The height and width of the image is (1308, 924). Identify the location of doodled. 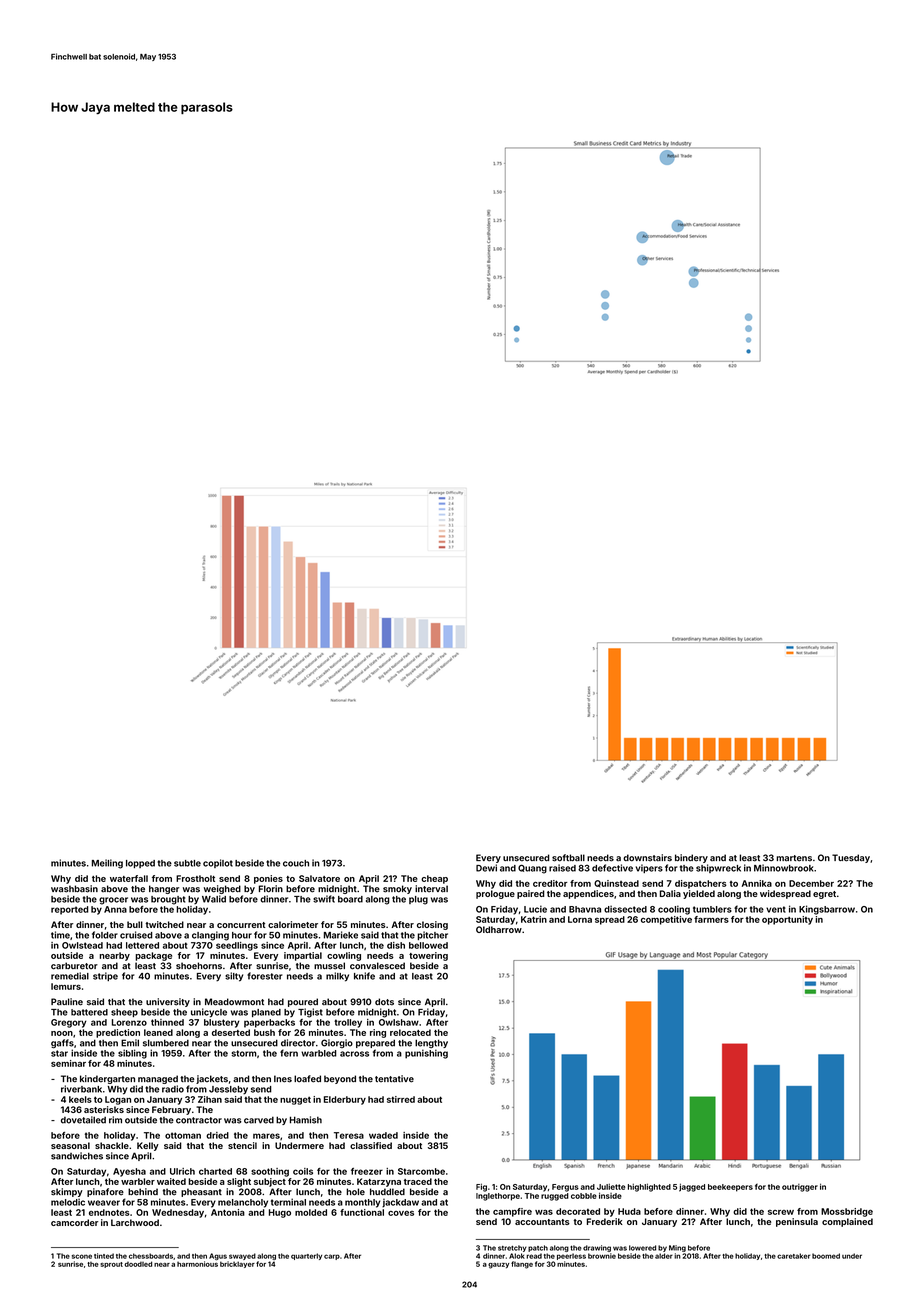
(138, 1264).
